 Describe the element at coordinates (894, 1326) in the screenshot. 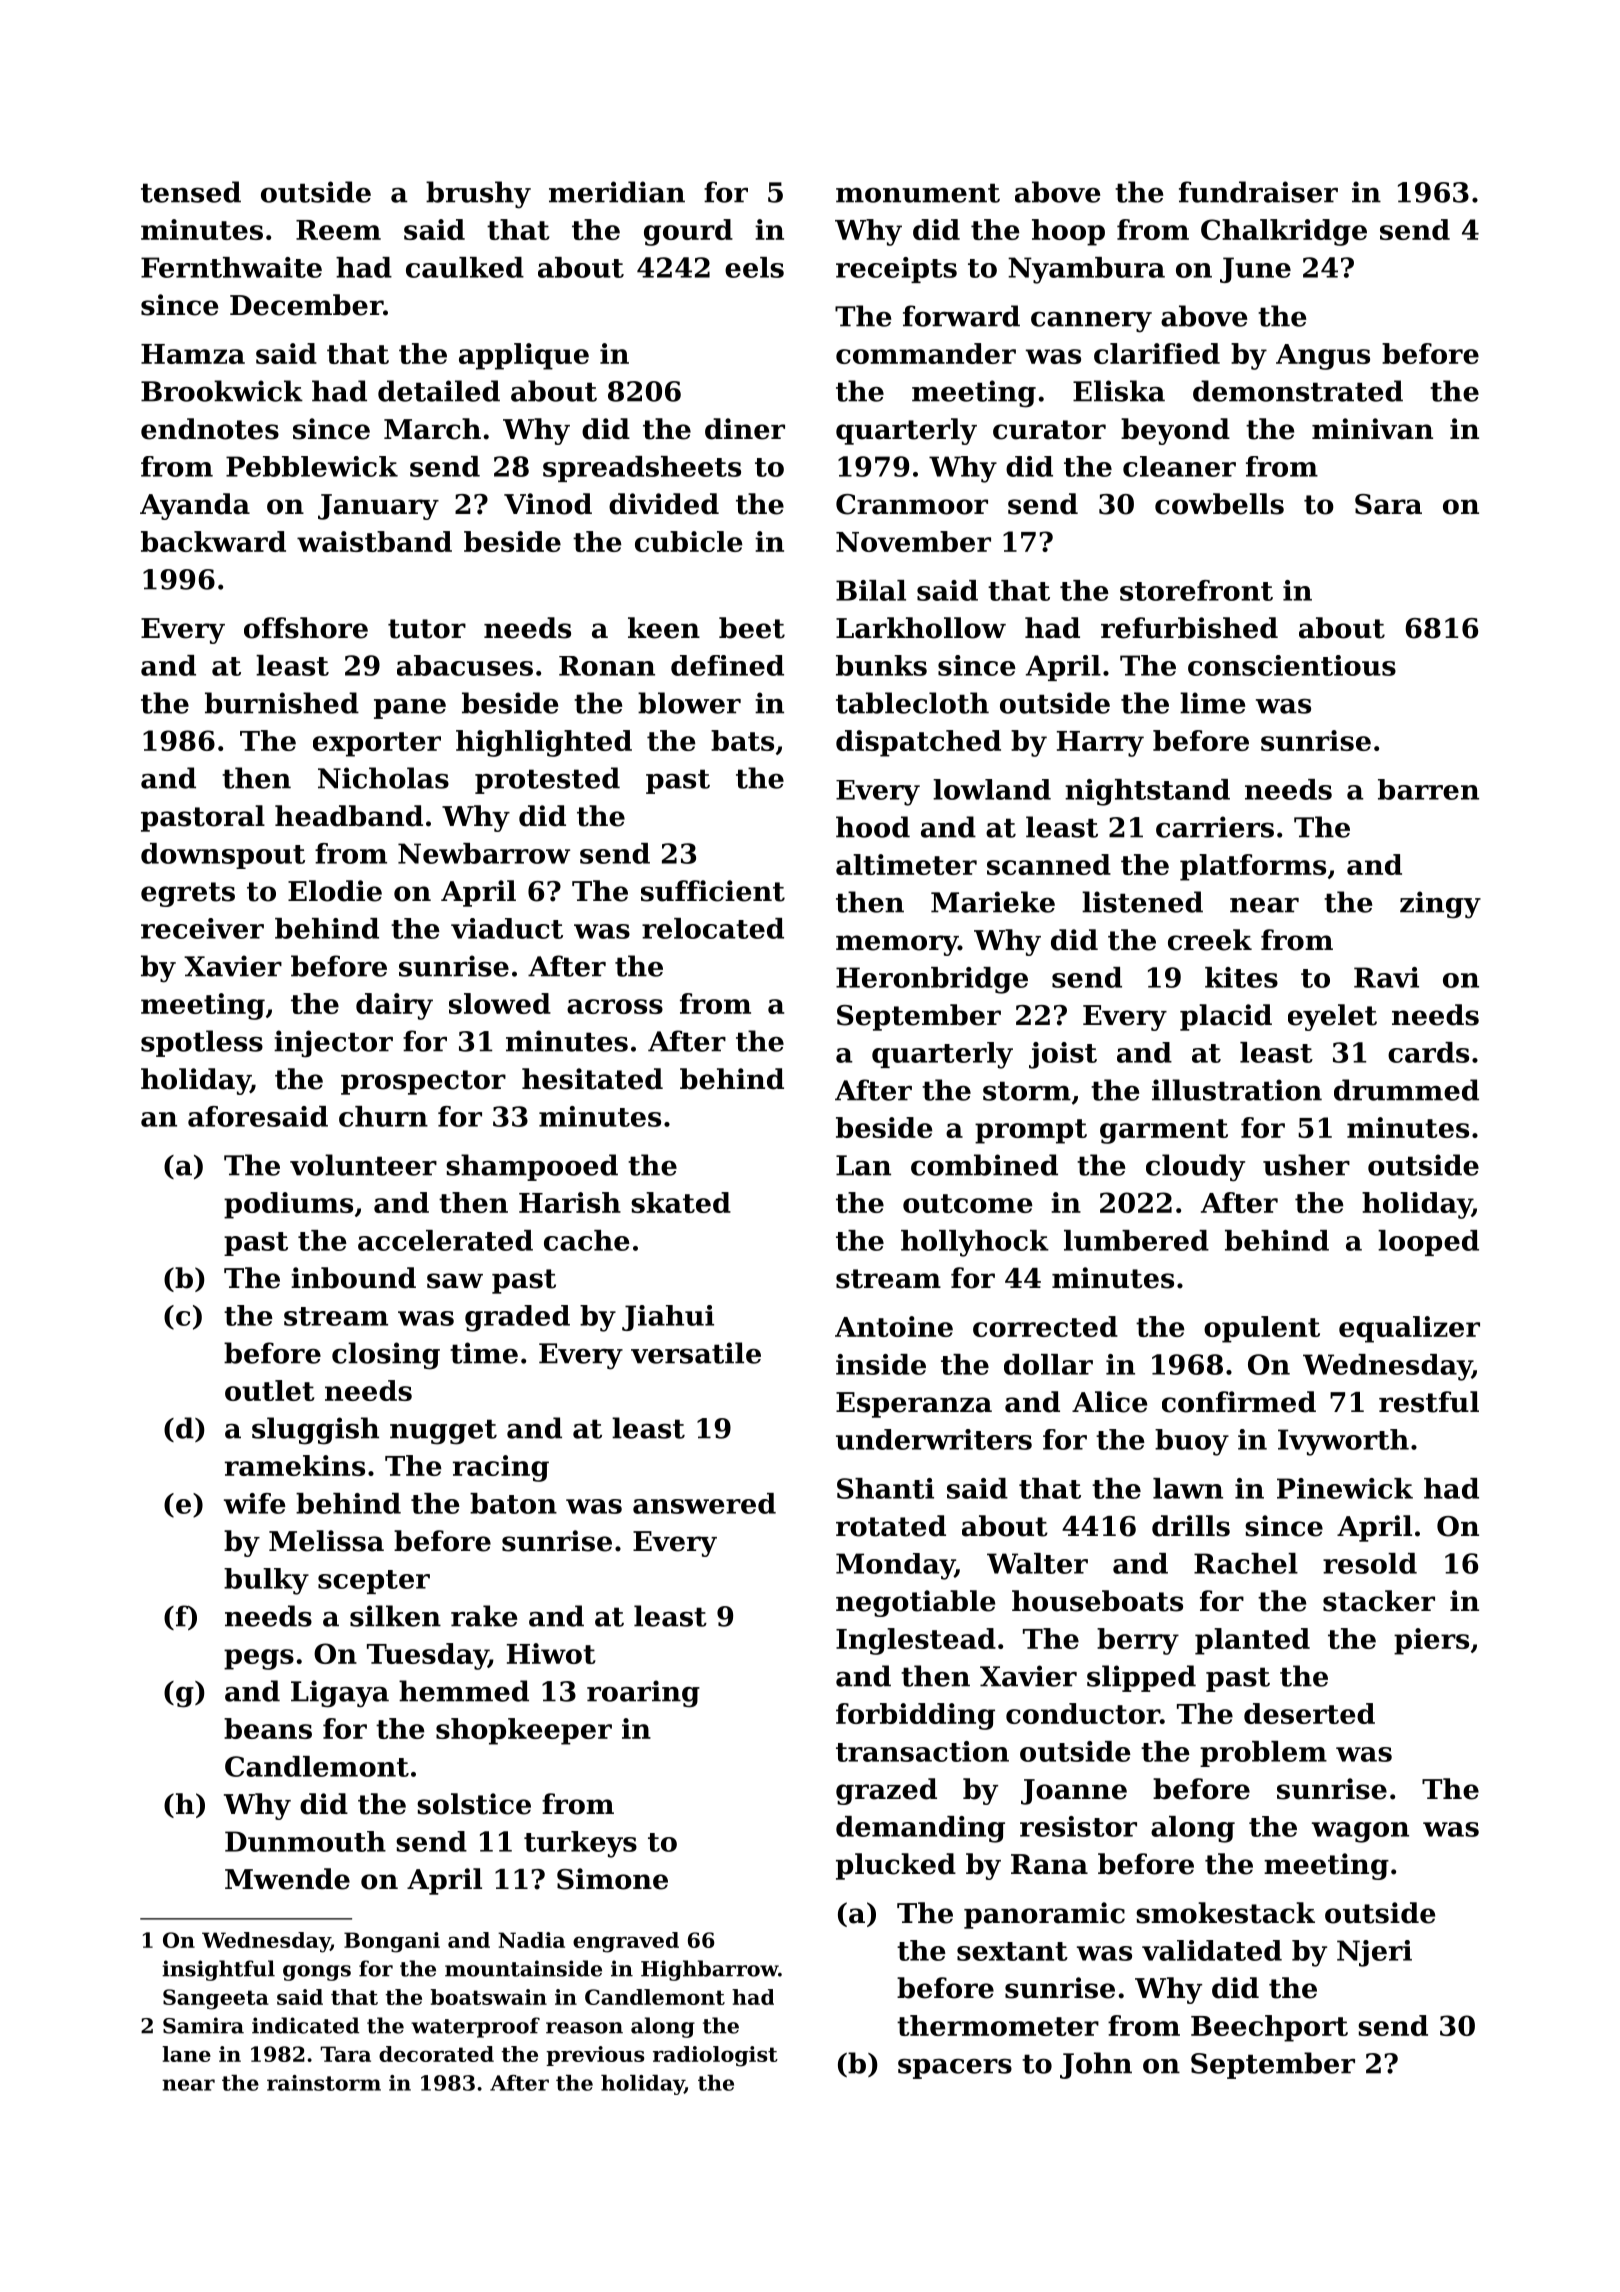

I see `Antoine` at that location.
